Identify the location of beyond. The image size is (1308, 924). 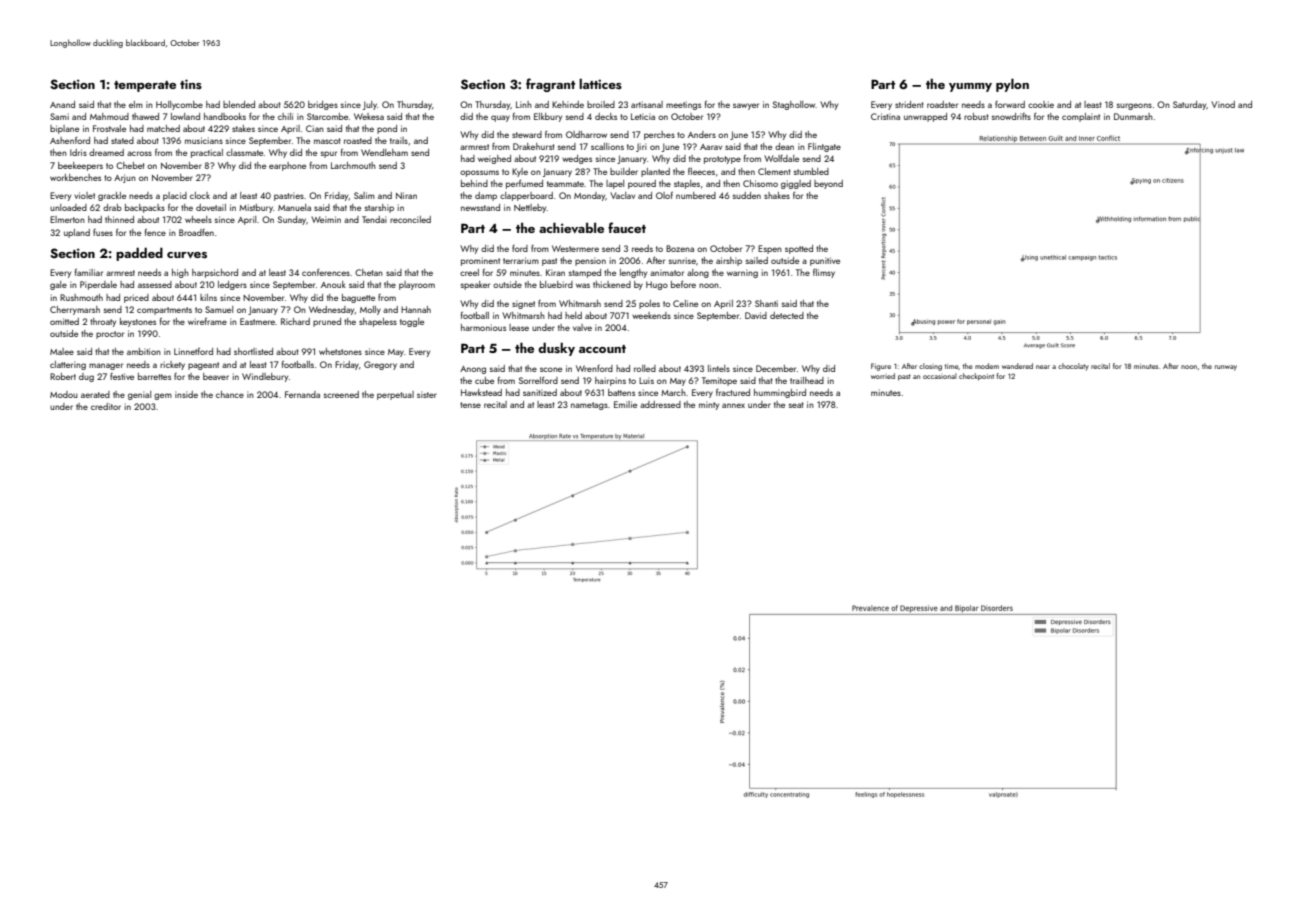
(828, 184).
